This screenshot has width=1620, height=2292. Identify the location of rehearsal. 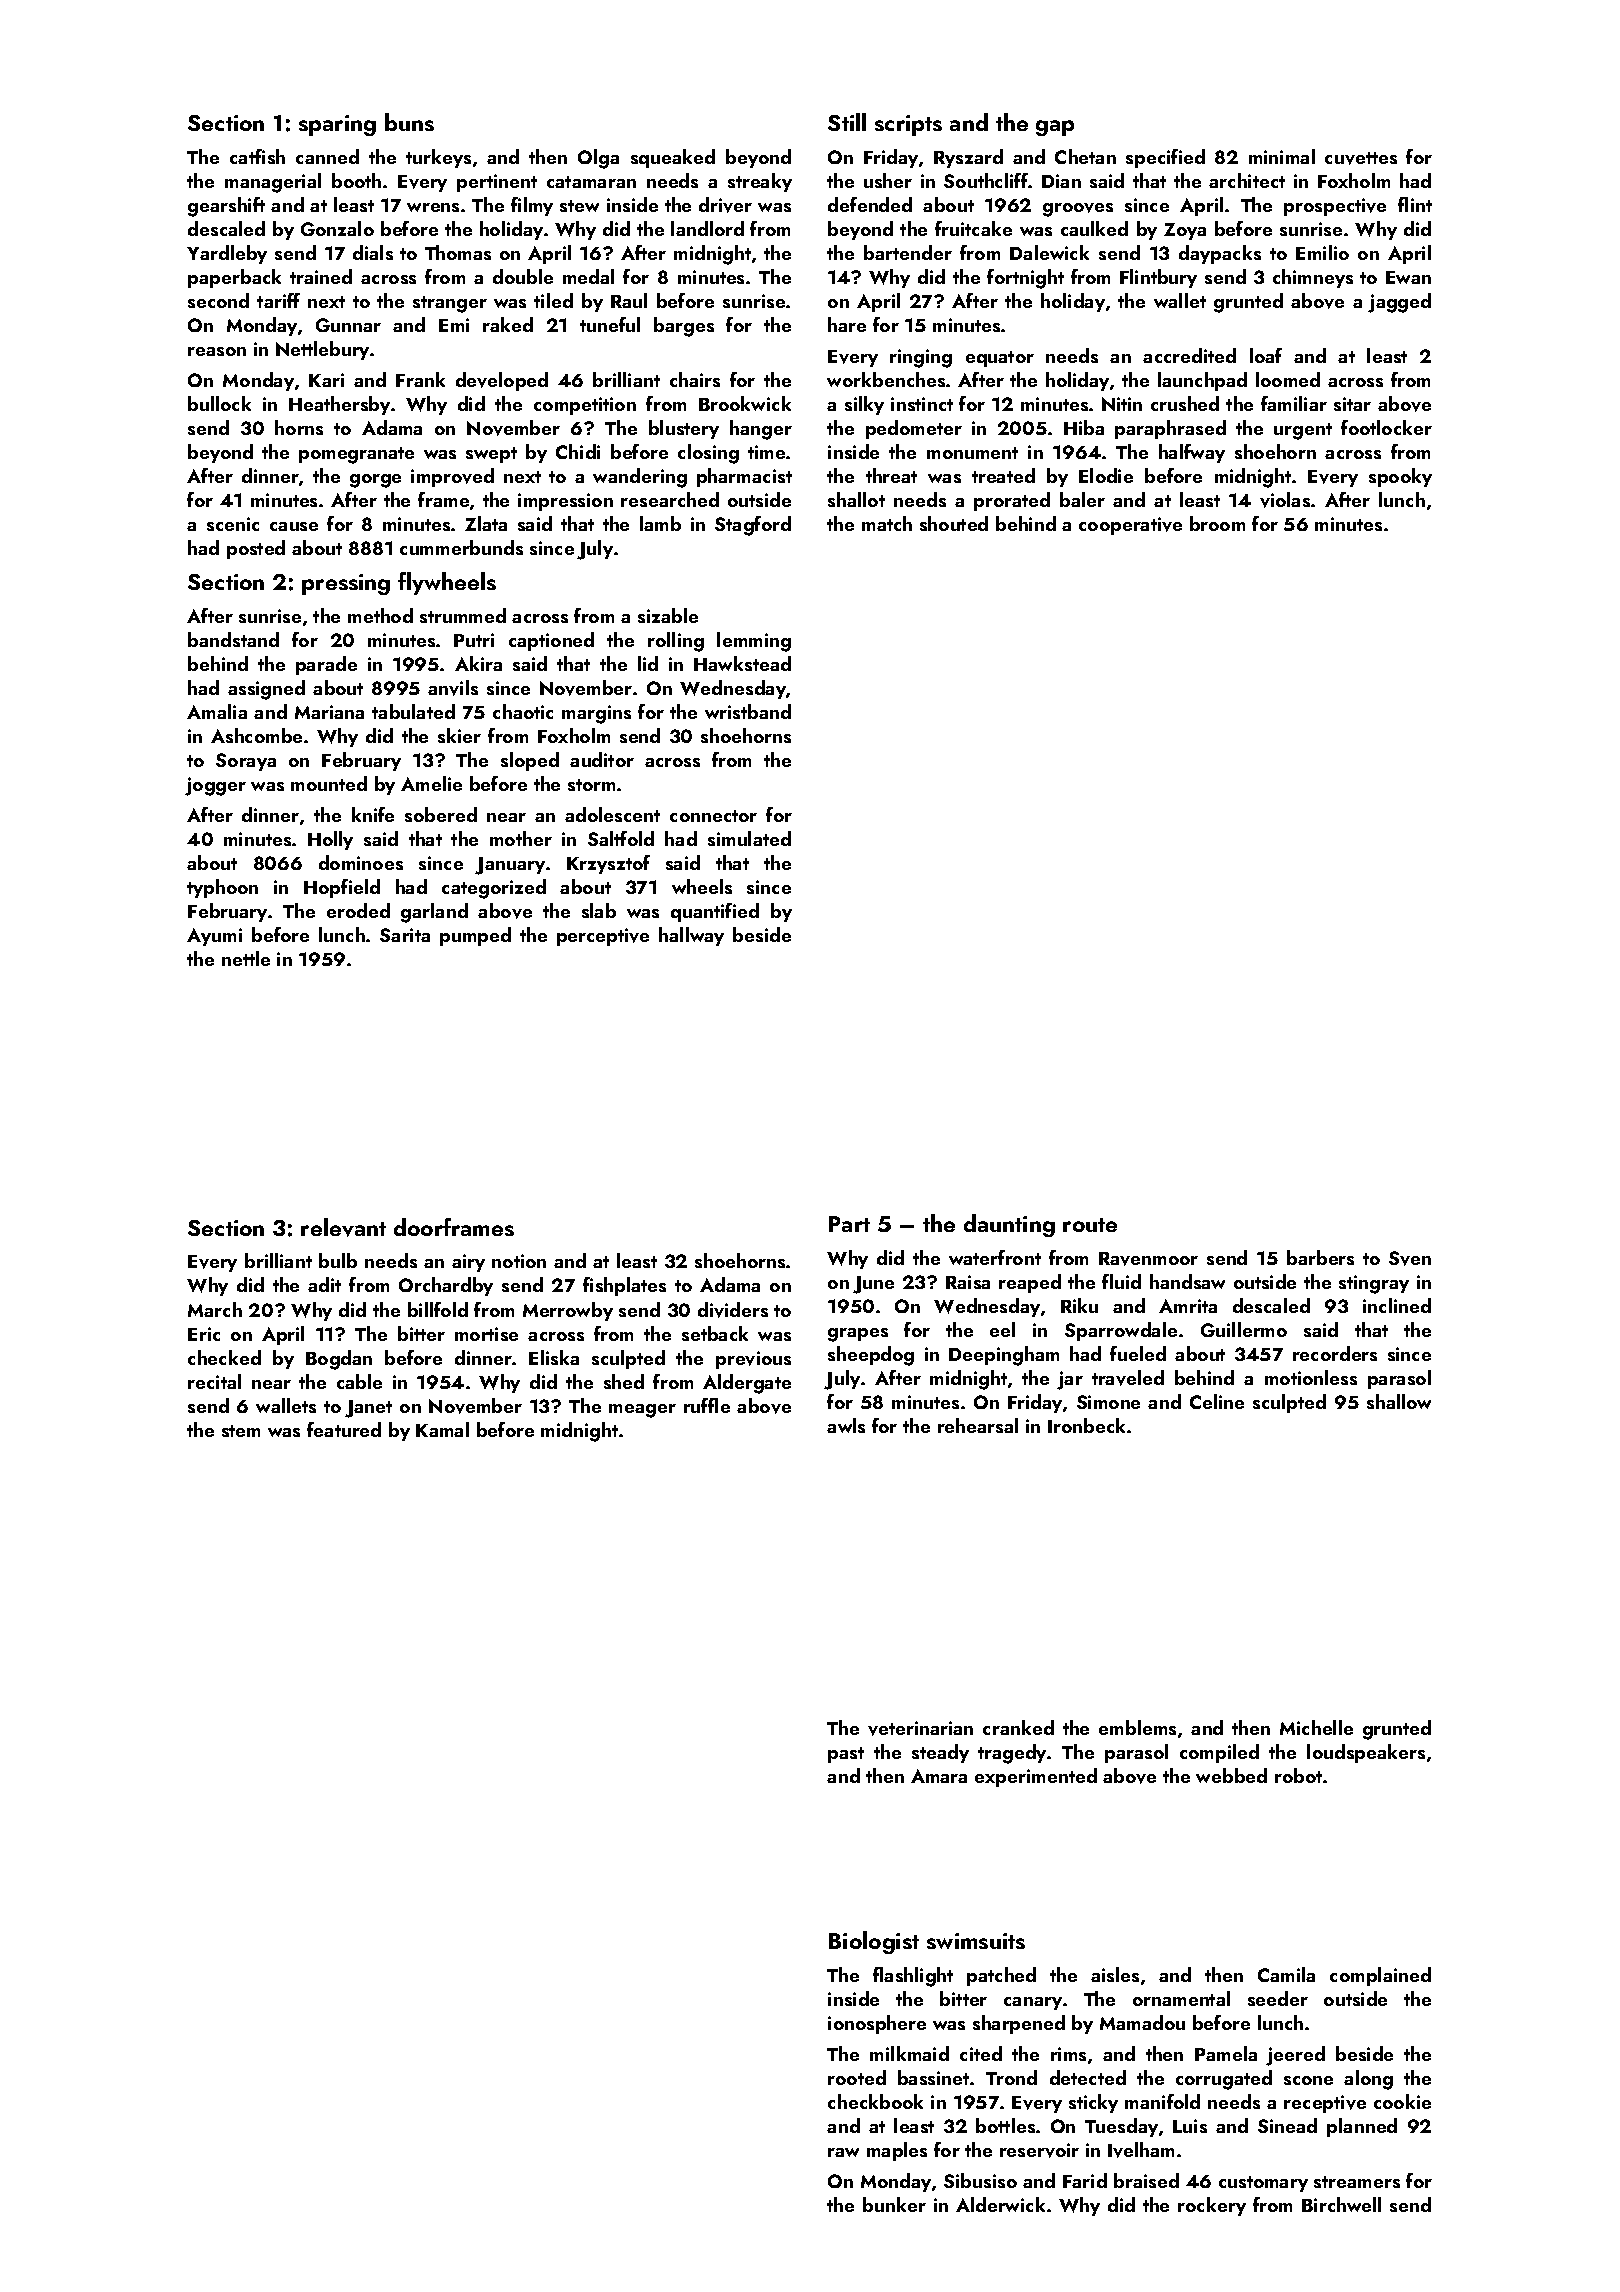
(978, 1425).
